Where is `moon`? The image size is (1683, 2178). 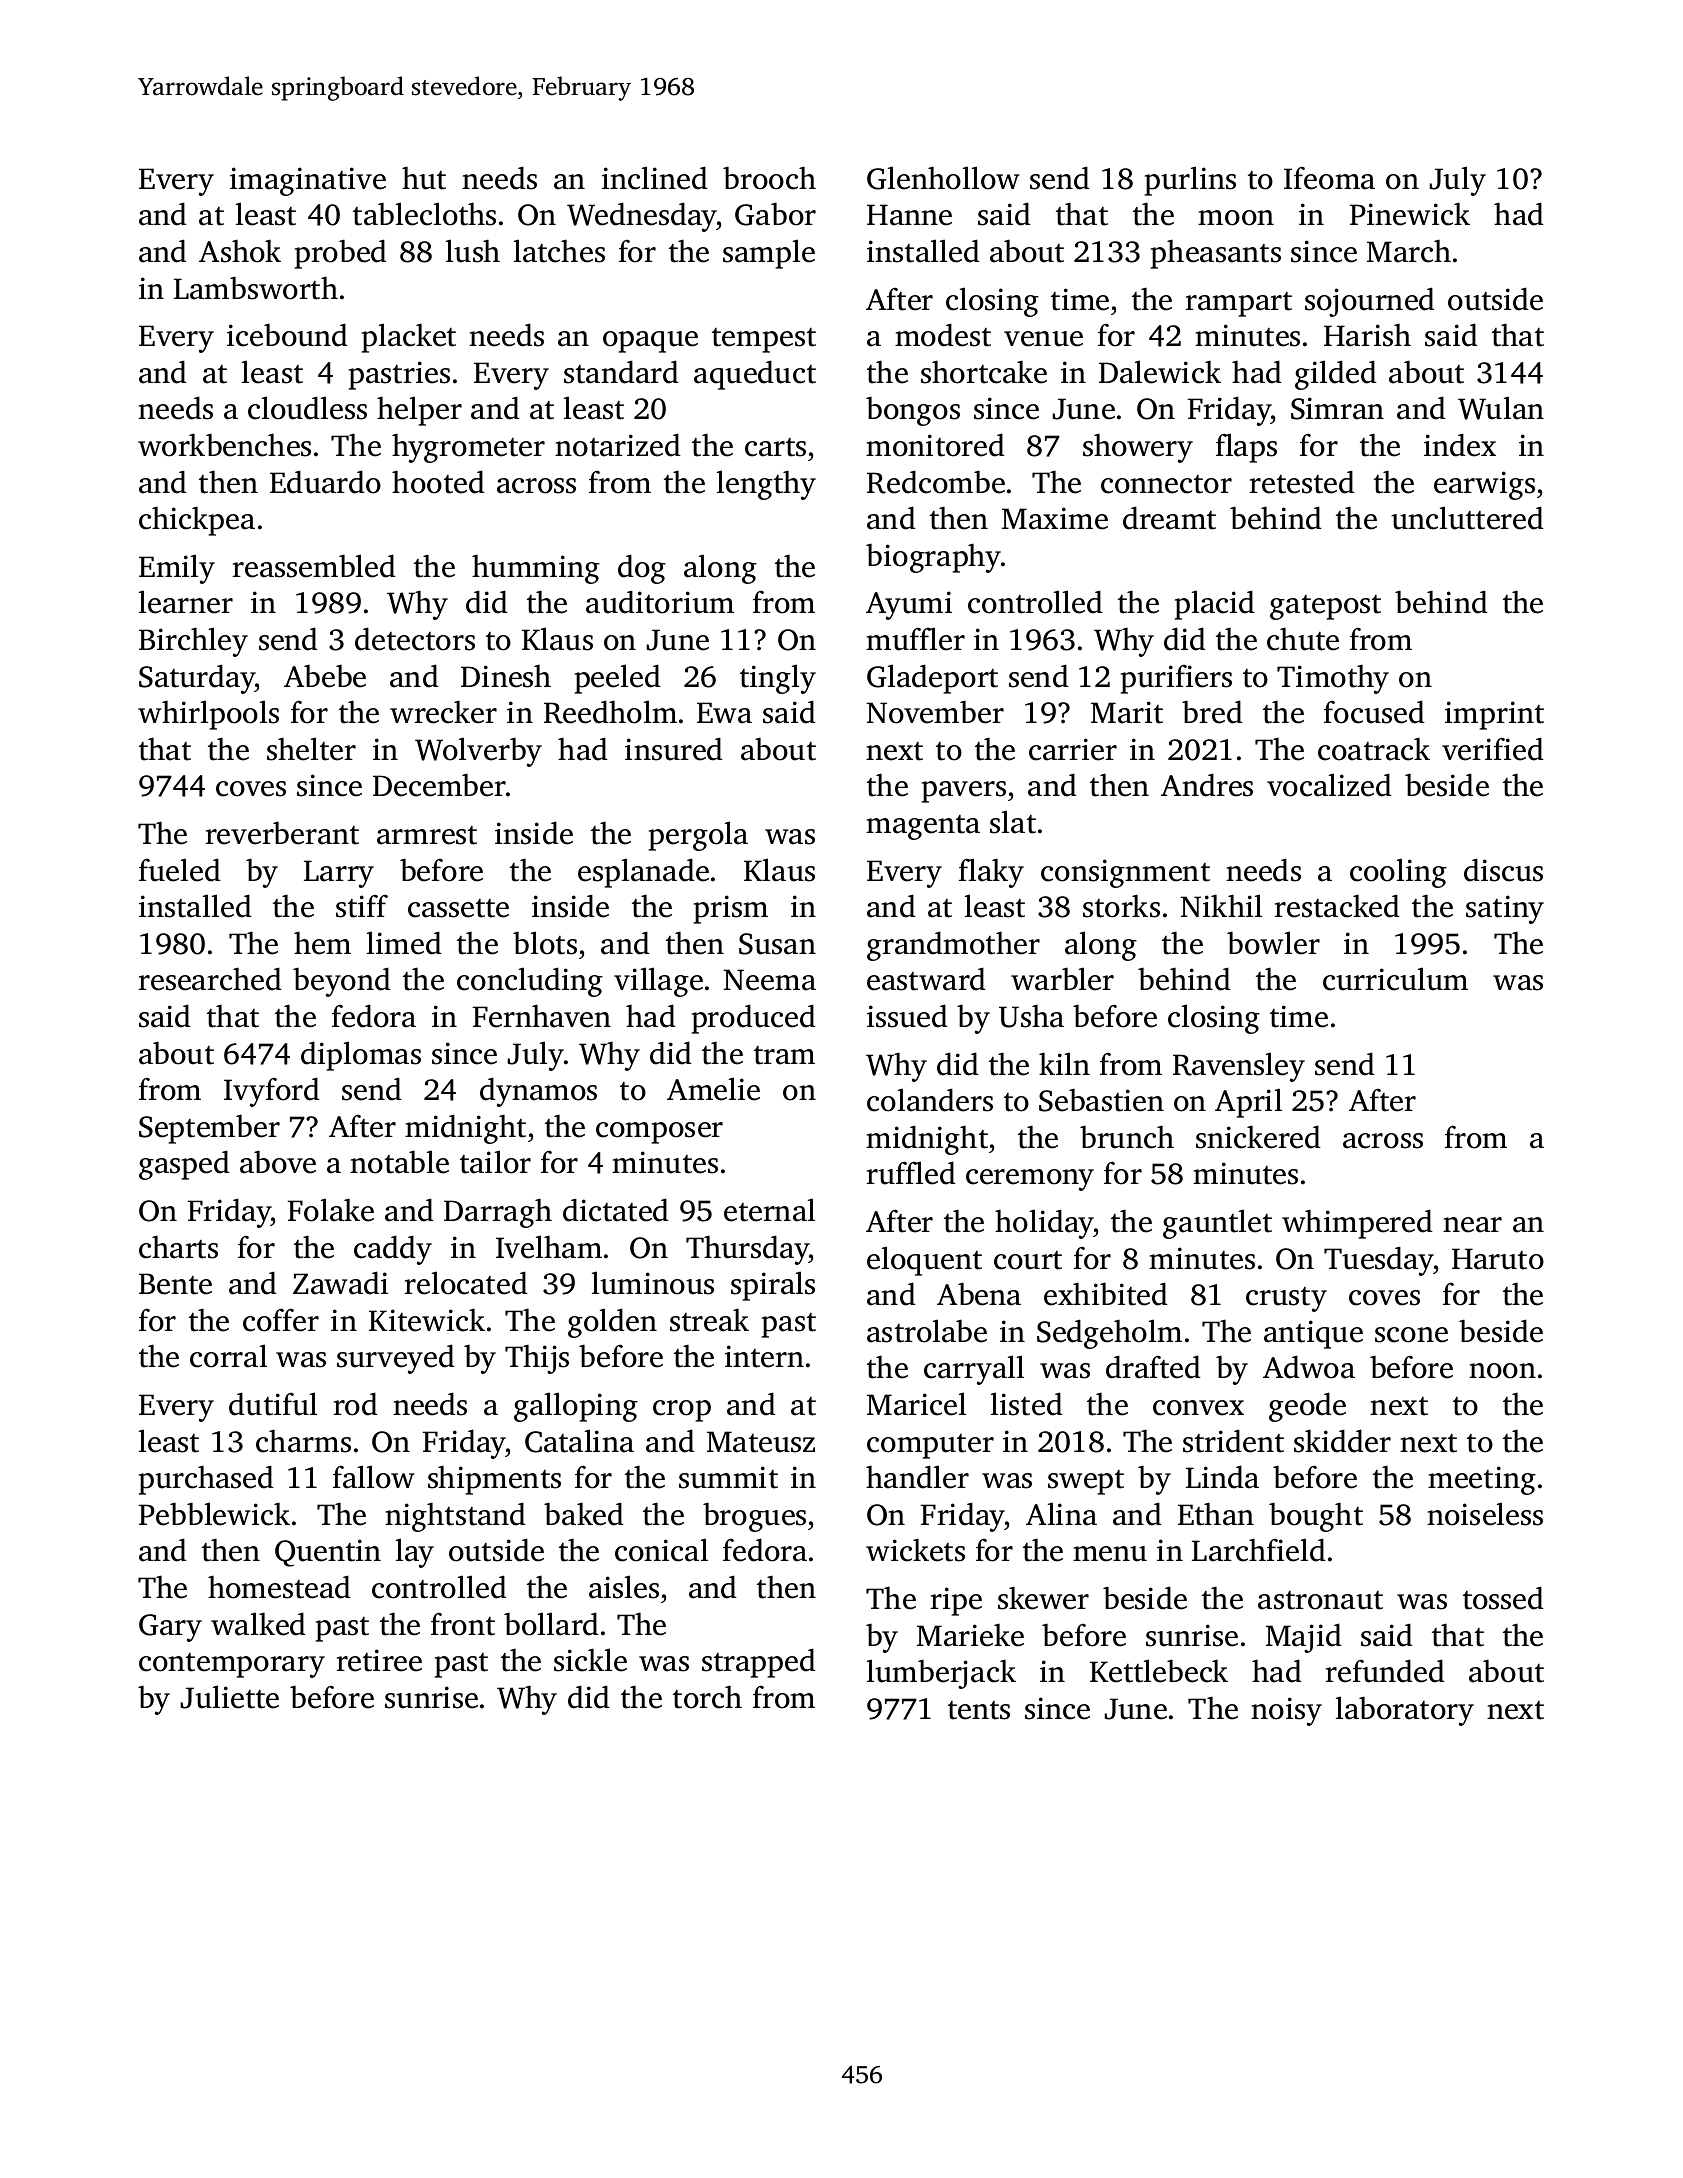 moon is located at coordinates (1236, 218).
